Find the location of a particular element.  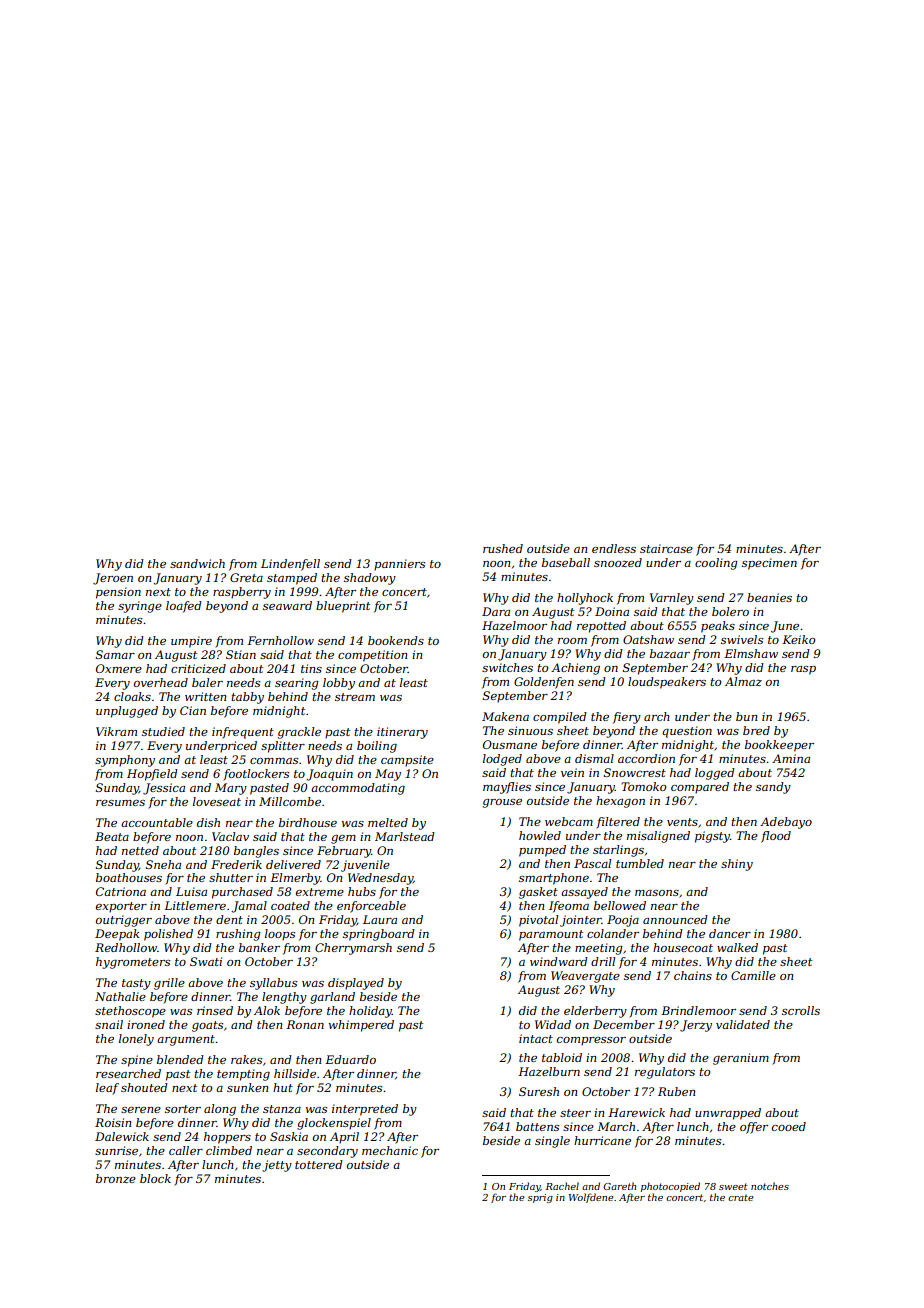

windward is located at coordinates (559, 961).
